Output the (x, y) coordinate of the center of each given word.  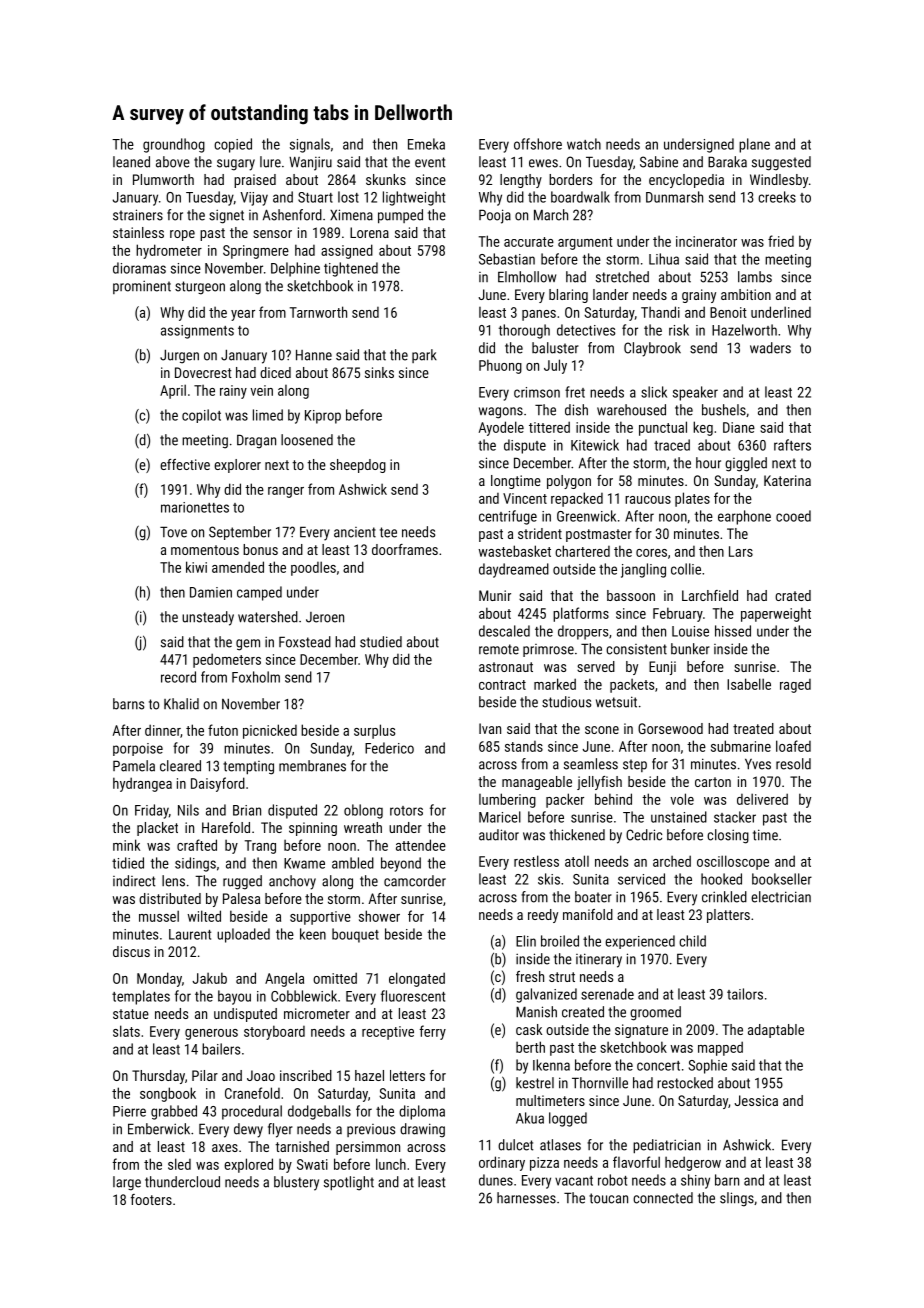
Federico (389, 748)
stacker (735, 817)
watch (584, 144)
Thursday (158, 1077)
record (178, 677)
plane (754, 145)
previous (371, 1130)
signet (226, 216)
